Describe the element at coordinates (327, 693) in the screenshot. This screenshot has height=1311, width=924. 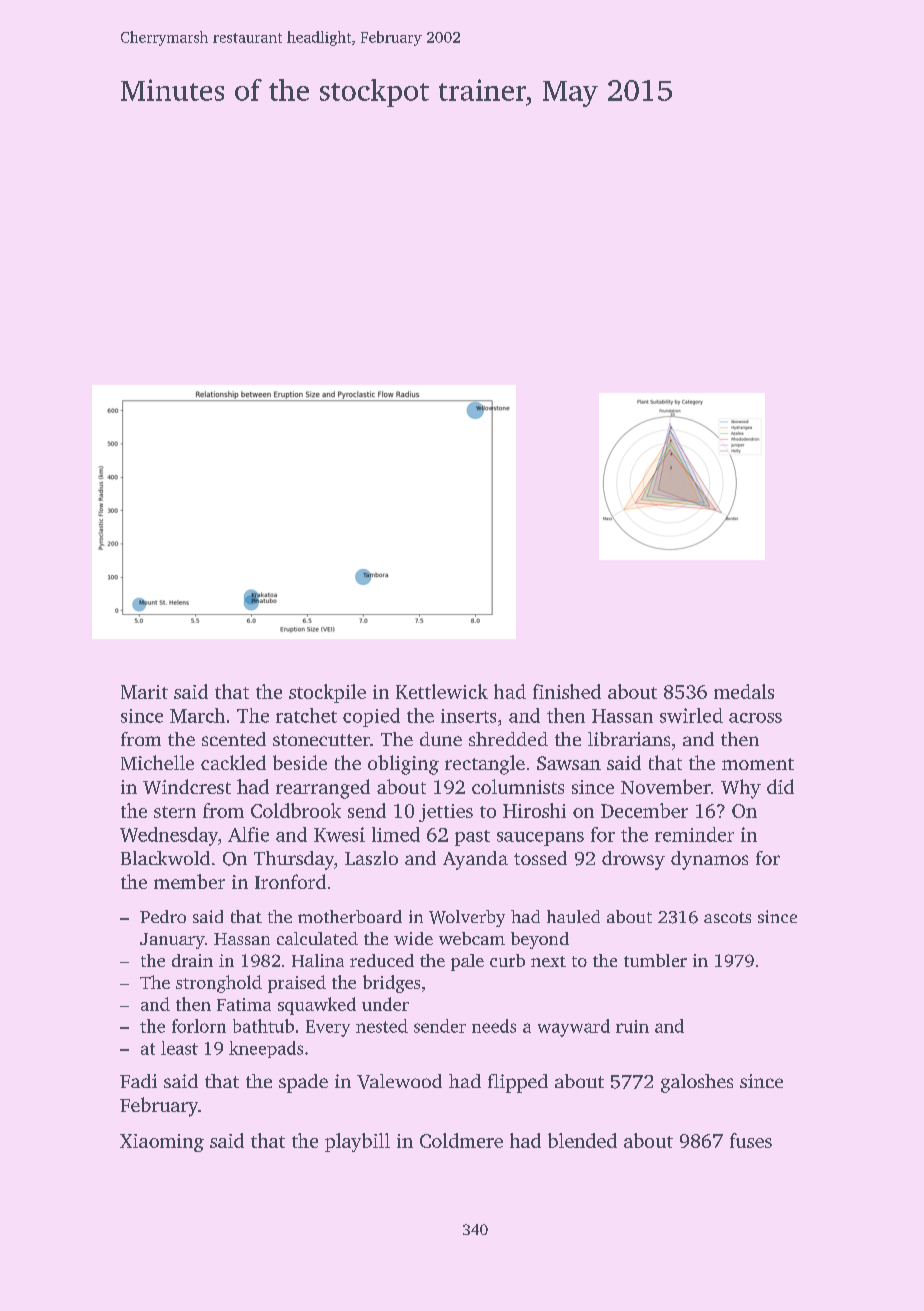
I see `stockpile` at that location.
